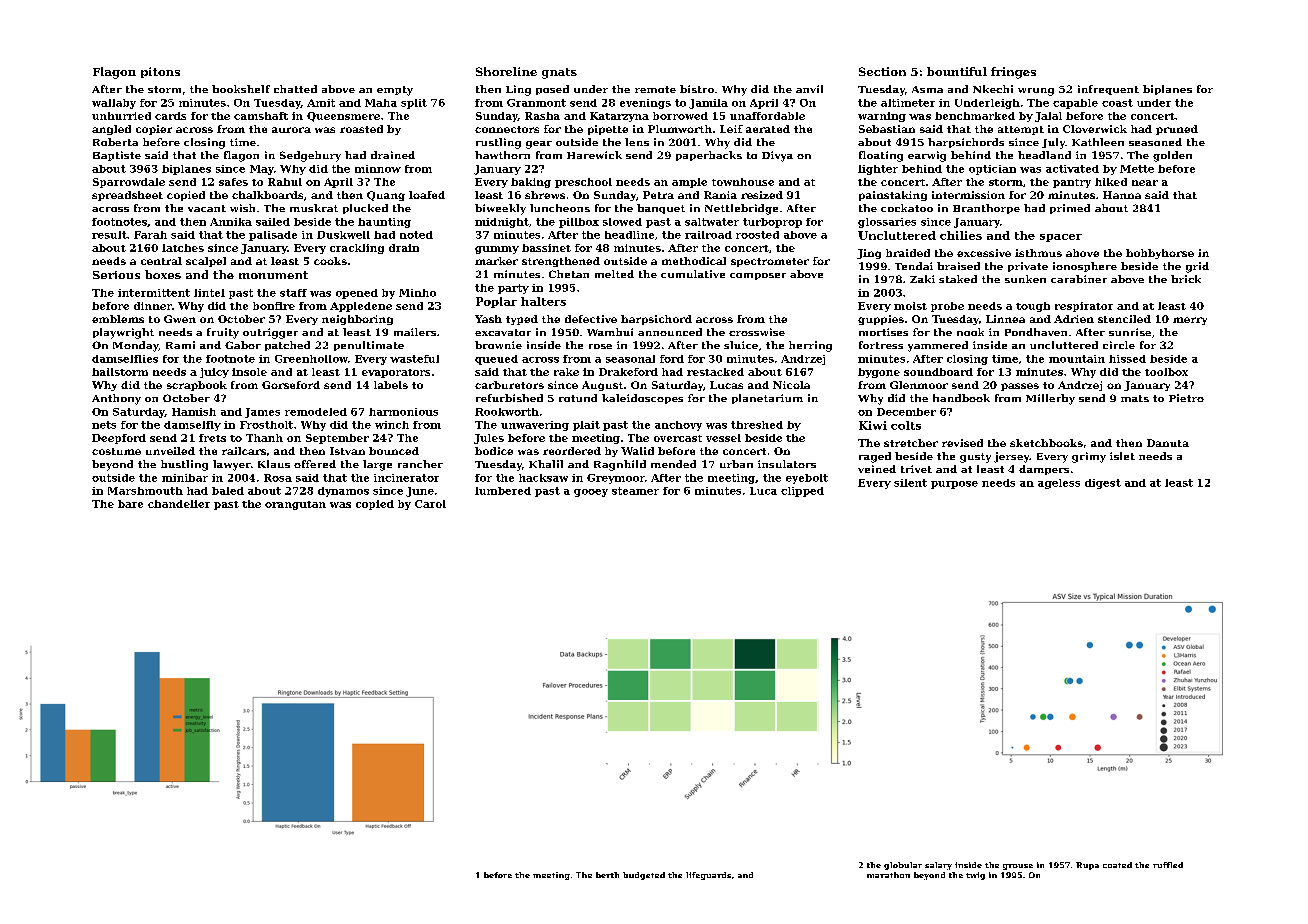 Image resolution: width=1308 pixels, height=924 pixels. What do you see at coordinates (396, 373) in the image?
I see `evaporators` at bounding box center [396, 373].
